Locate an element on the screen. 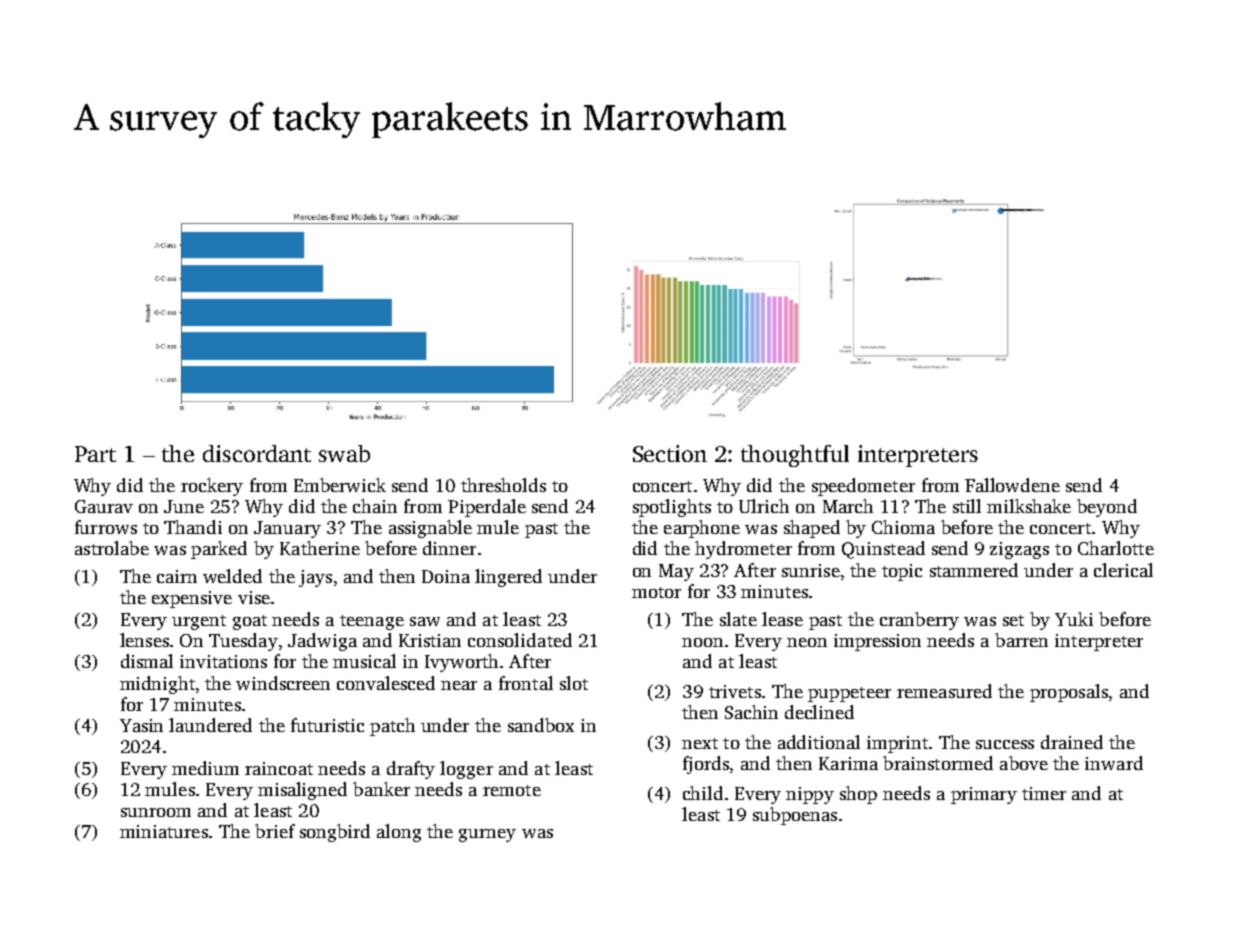 The height and width of the screenshot is (952, 1233). Fallowdene is located at coordinates (1012, 485).
